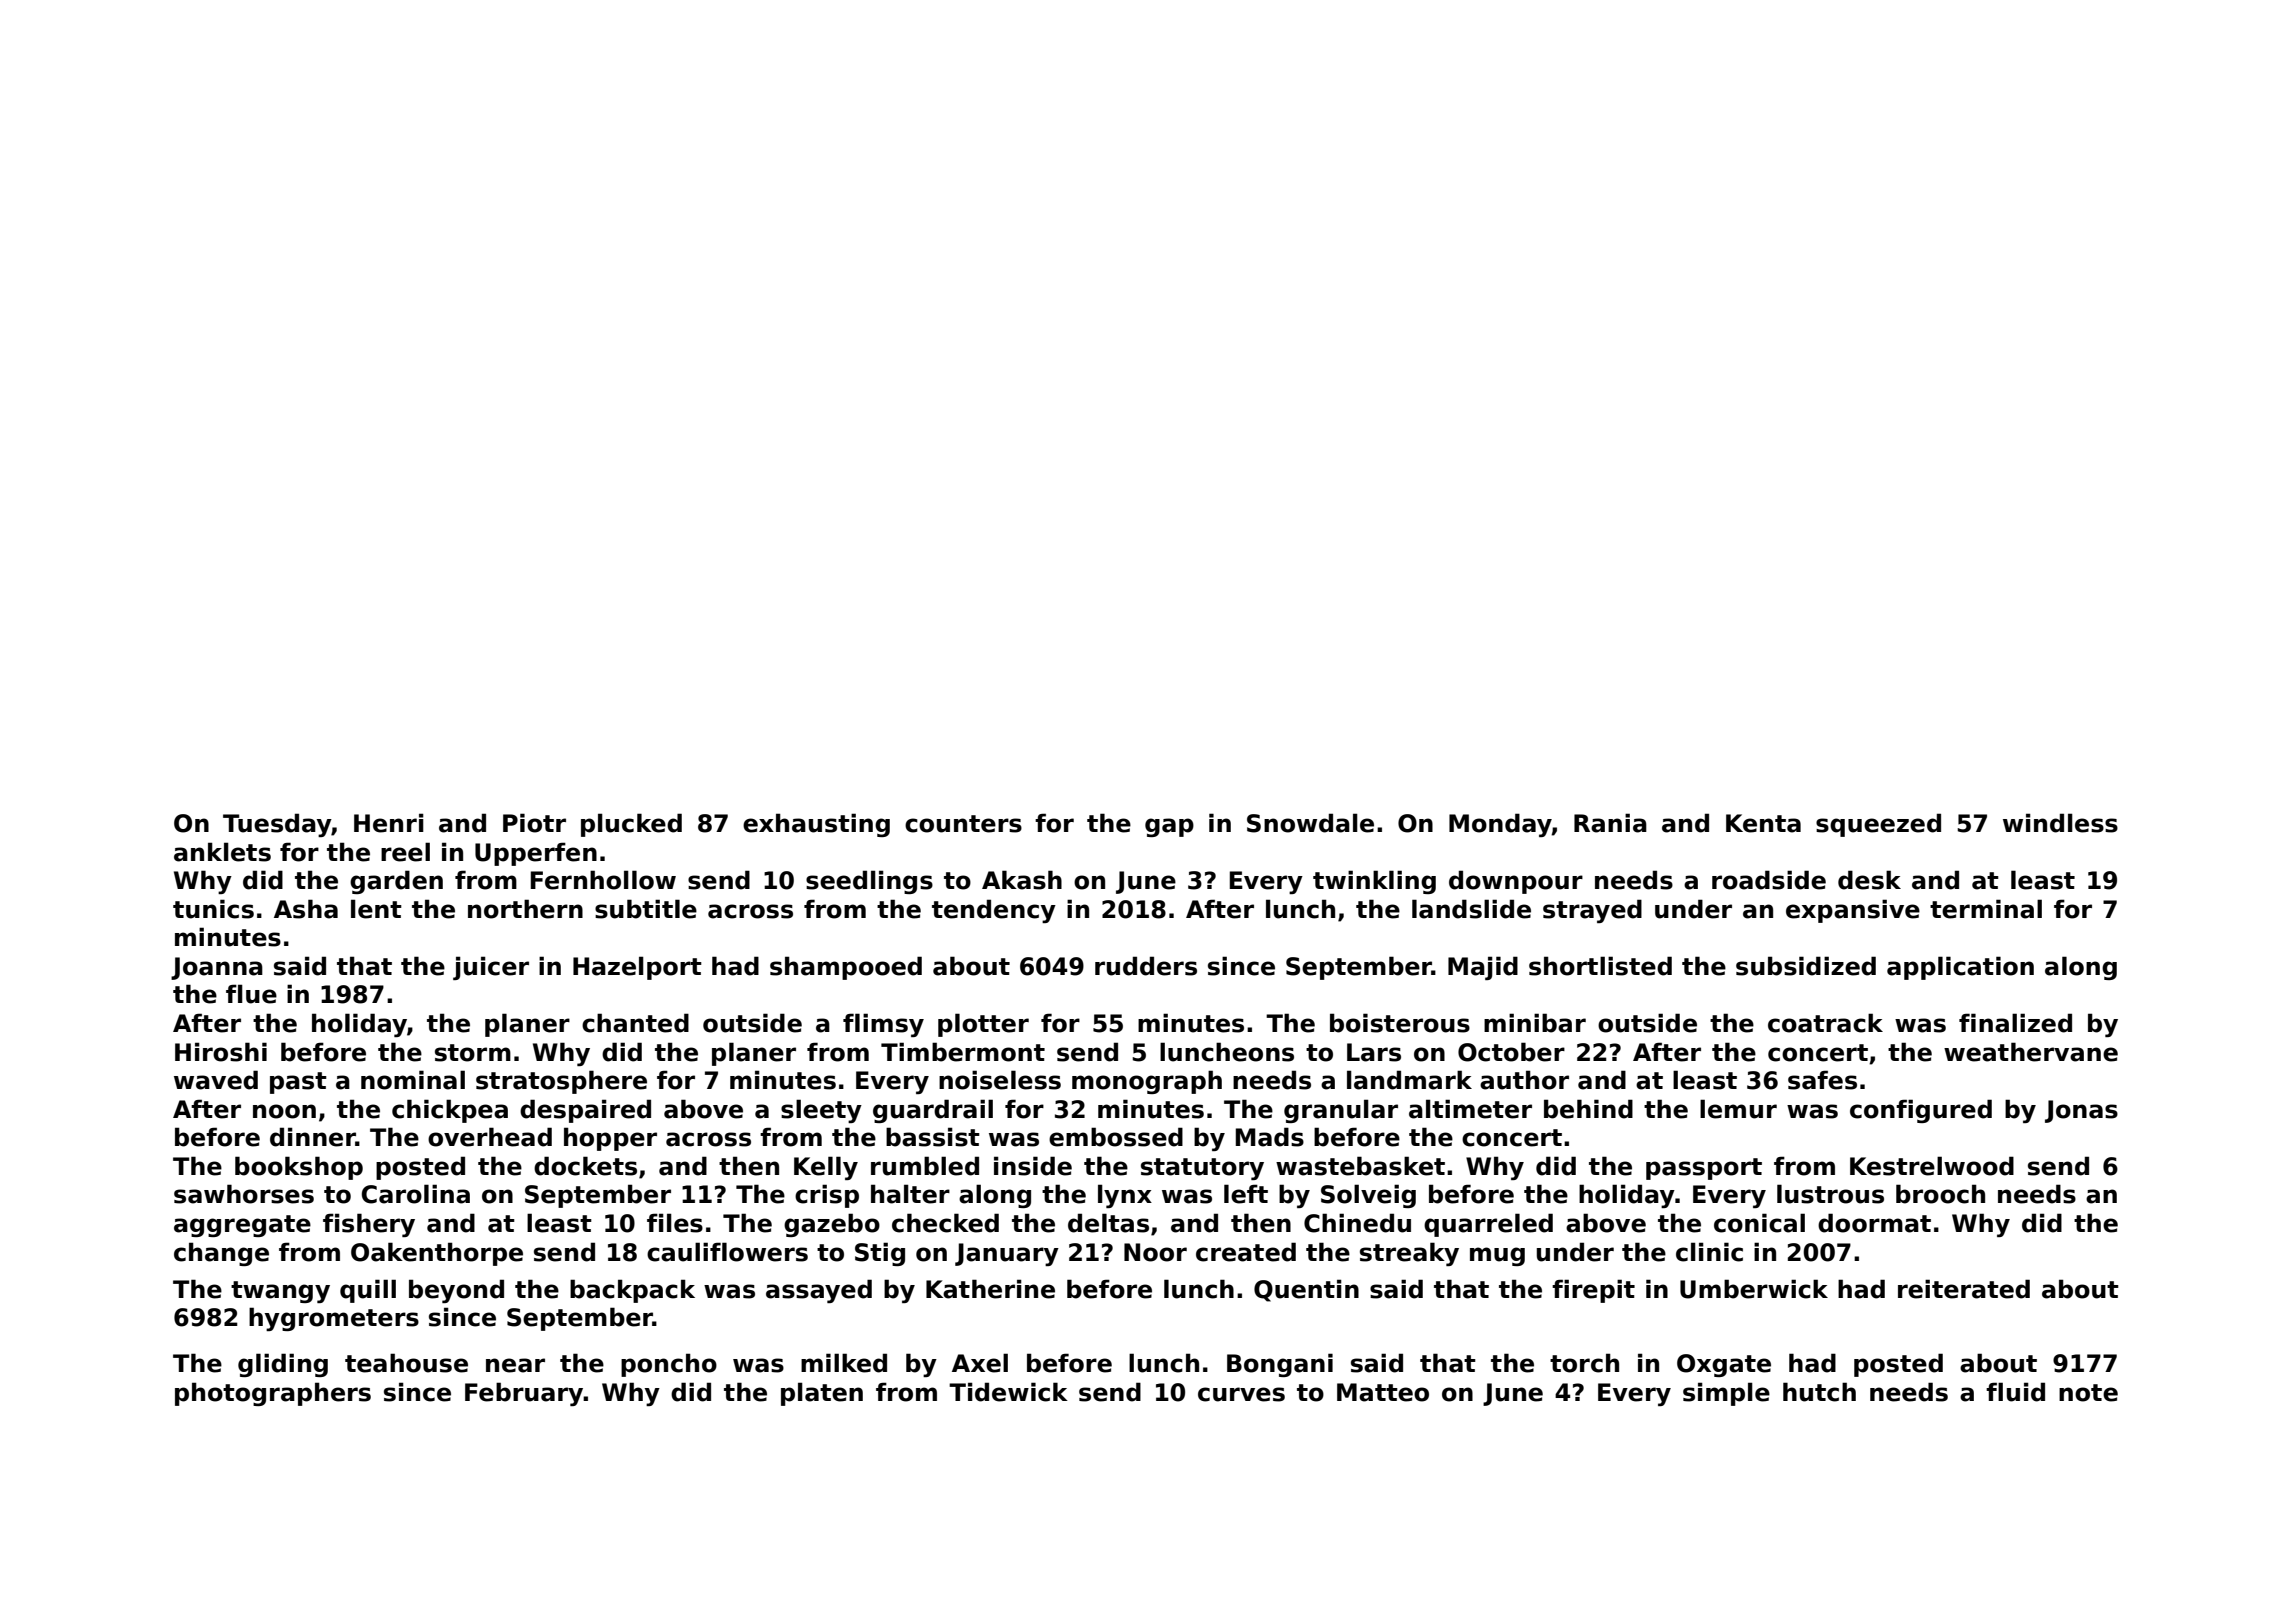 This screenshot has width=2292, height=1620. I want to click on Katherine, so click(990, 1289).
